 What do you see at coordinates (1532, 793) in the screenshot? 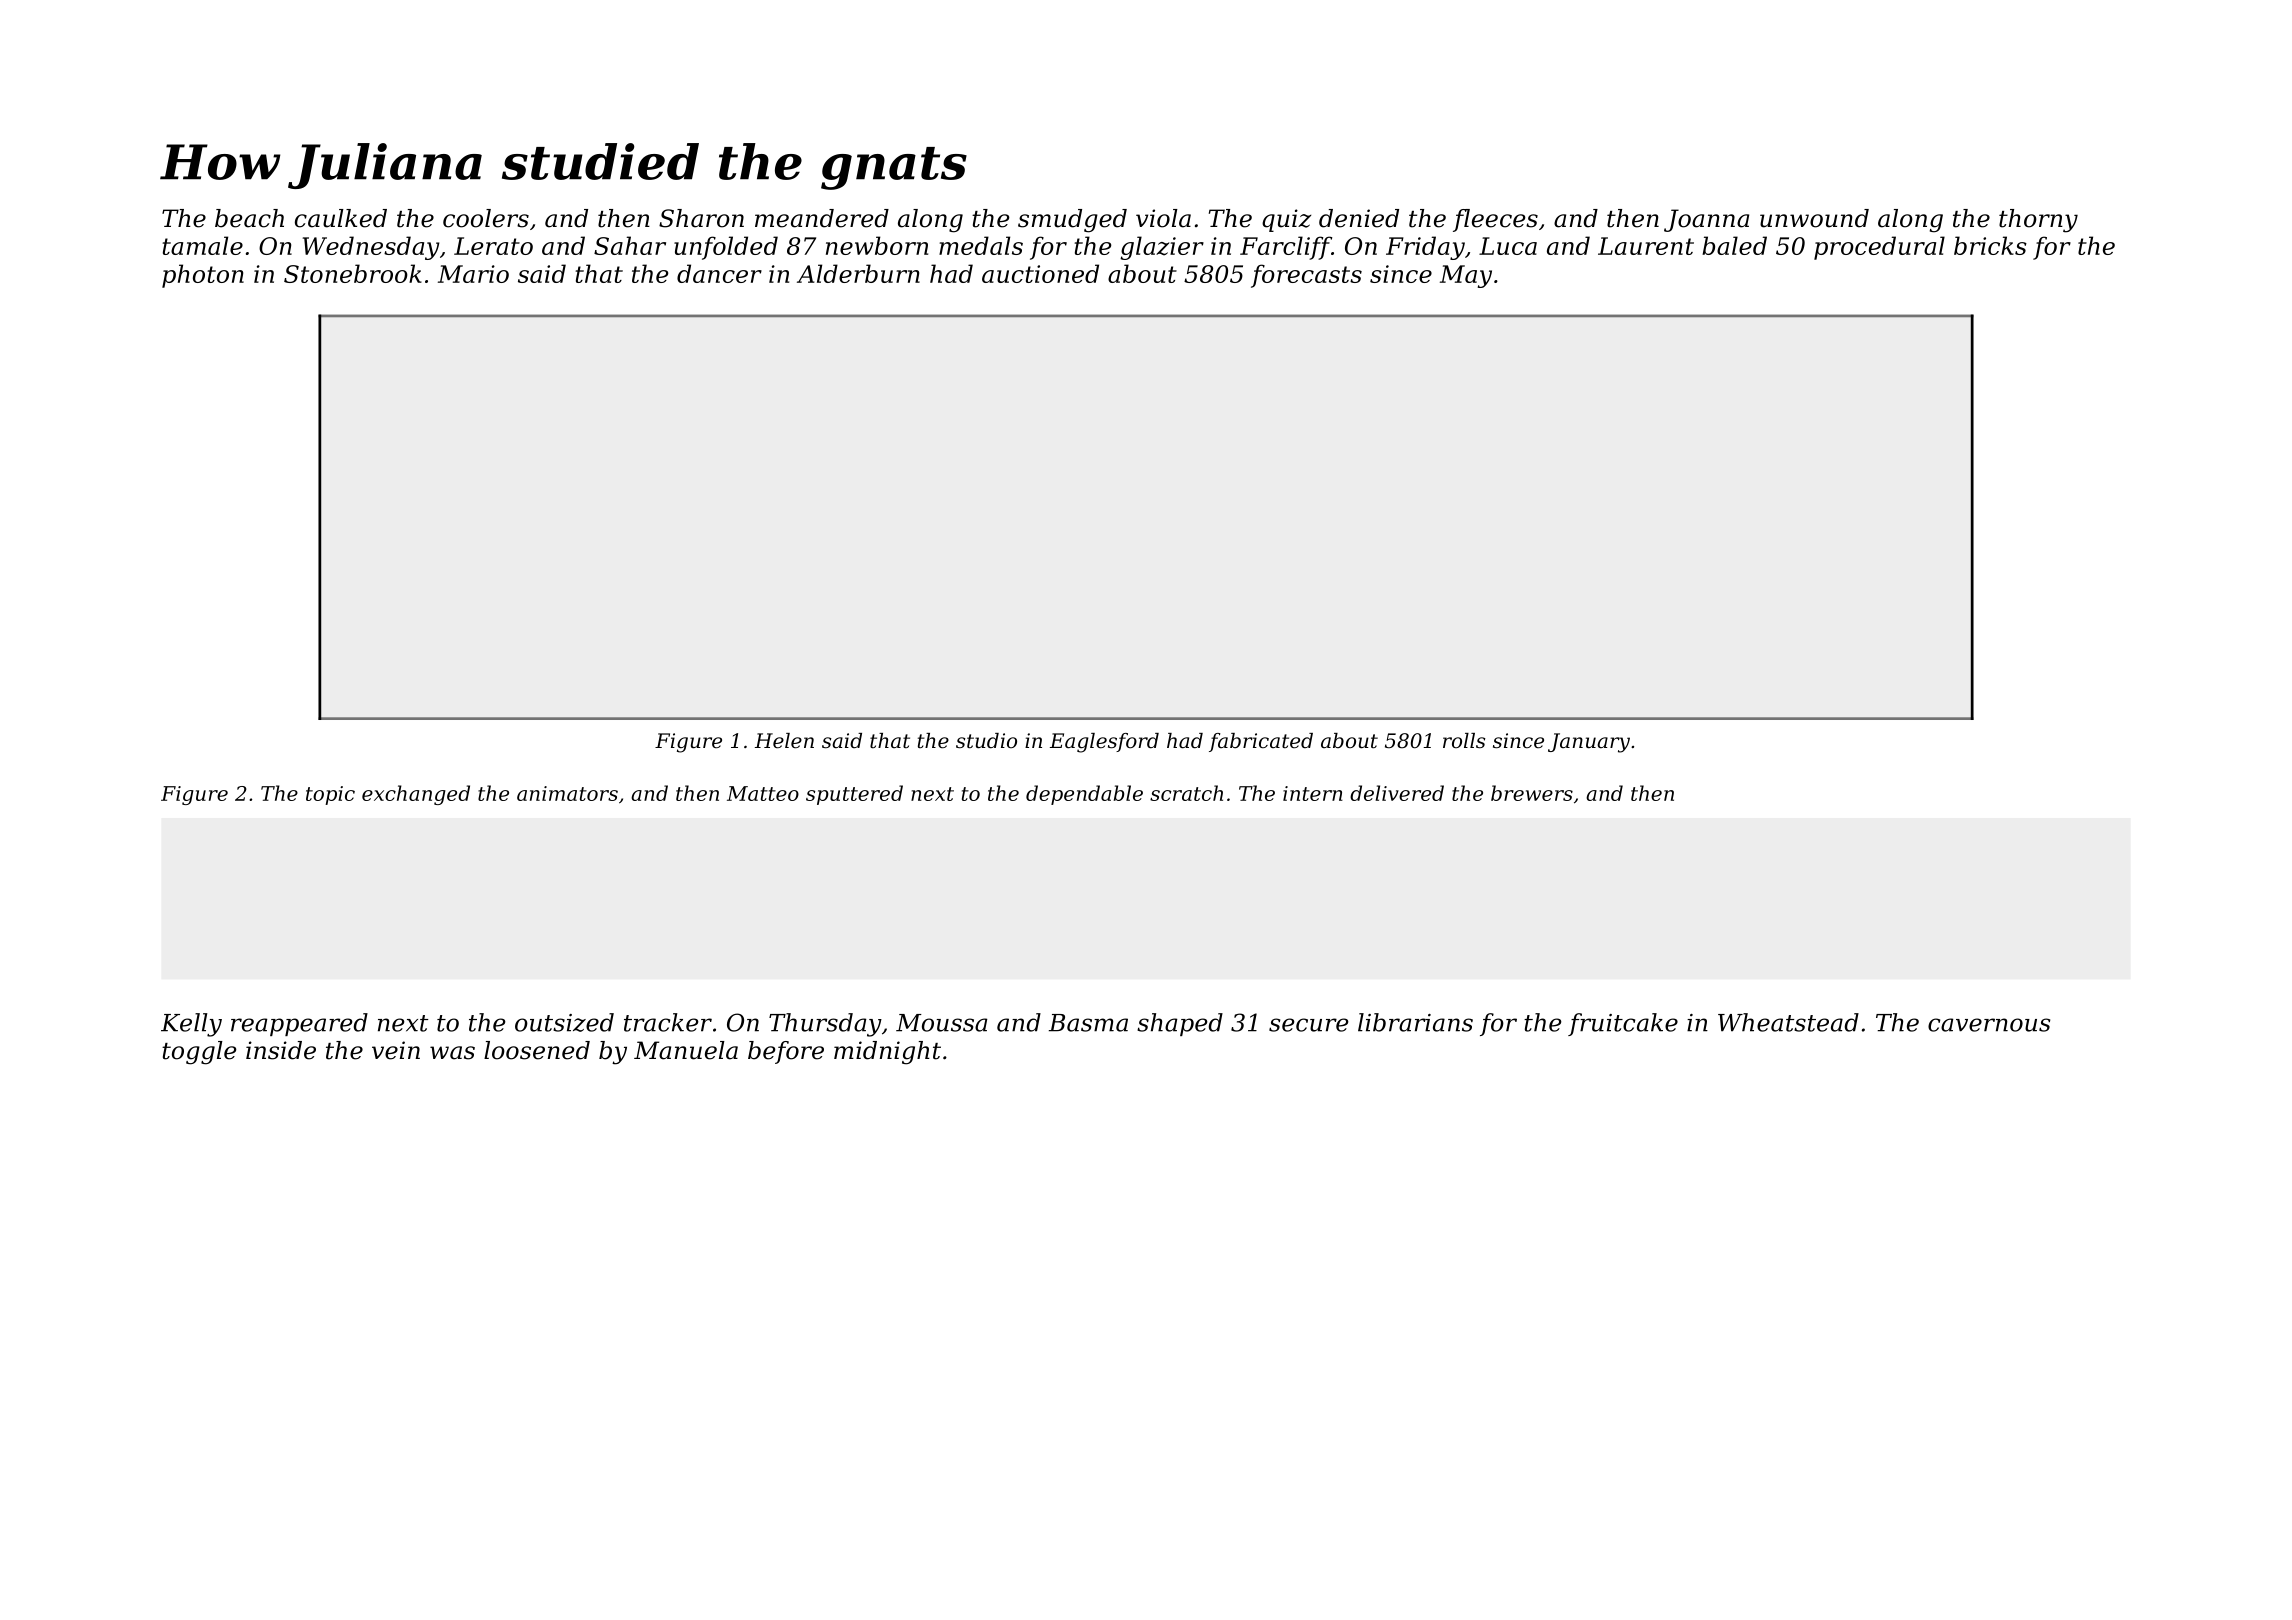
I see `brewers` at bounding box center [1532, 793].
